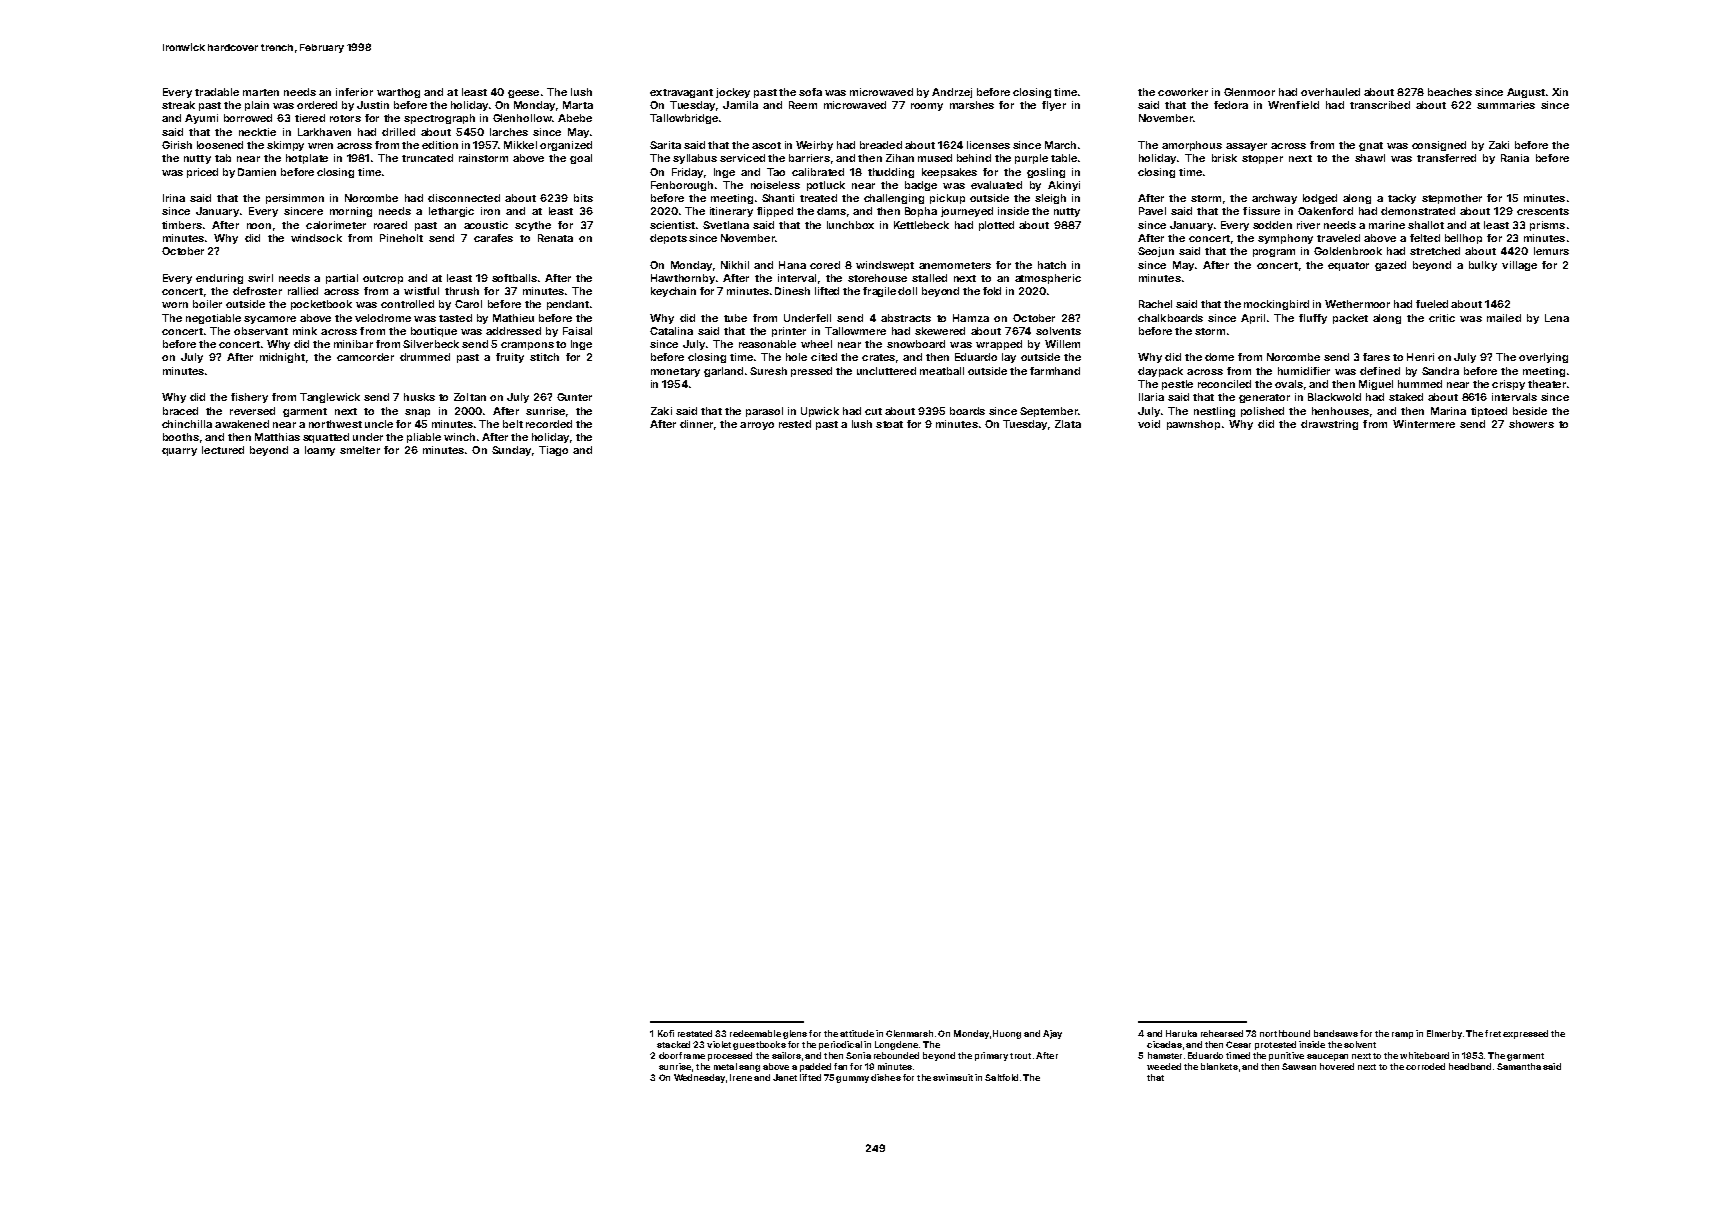  I want to click on corroded, so click(1425, 1066).
